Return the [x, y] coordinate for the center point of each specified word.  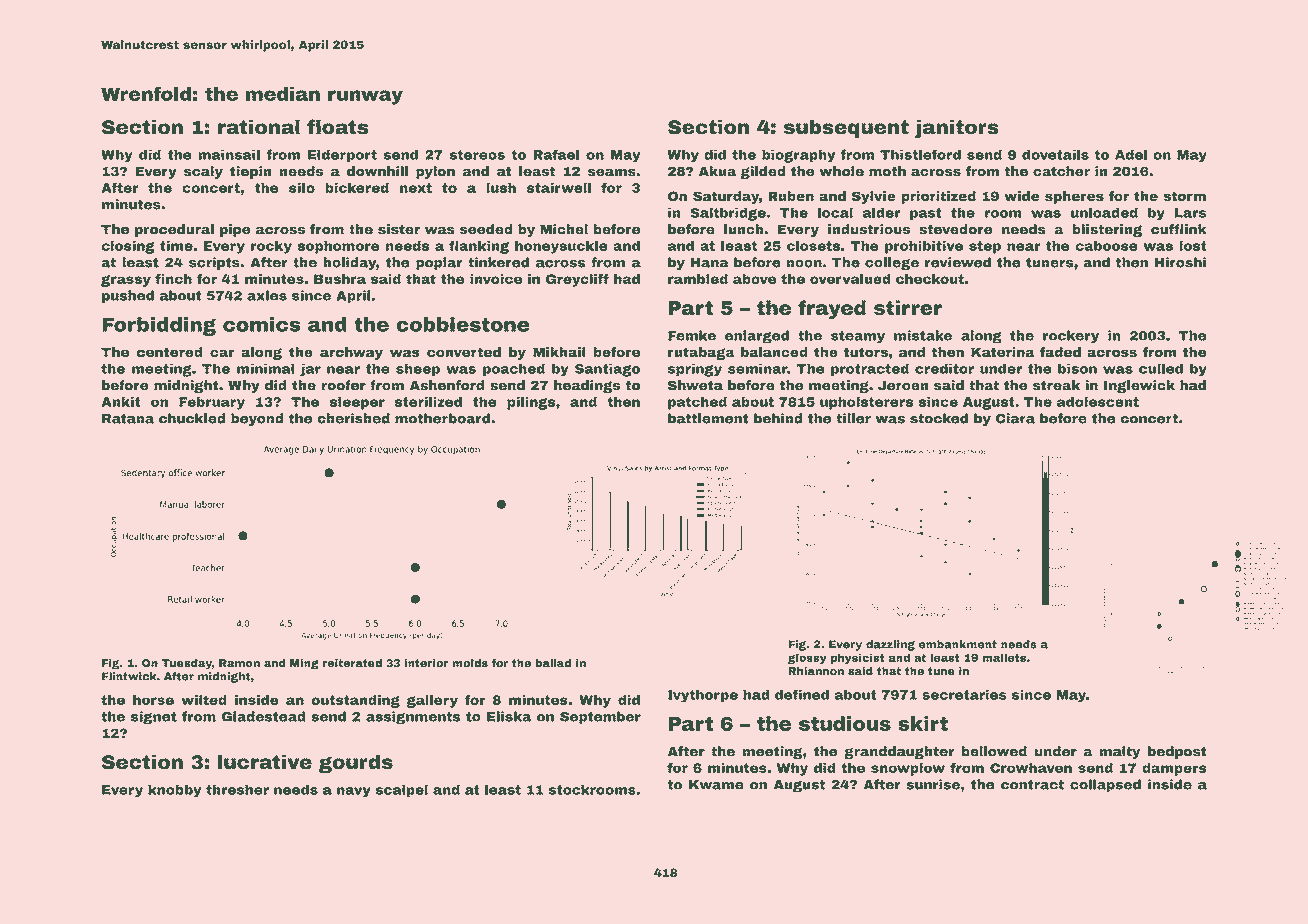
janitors [956, 129]
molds [470, 663]
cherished [353, 418]
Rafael [556, 154]
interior [426, 663]
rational [259, 127]
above [754, 279]
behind [778, 418]
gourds [356, 764]
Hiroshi [1180, 262]
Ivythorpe [703, 696]
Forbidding [159, 326]
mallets [1004, 657]
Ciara [1015, 418]
